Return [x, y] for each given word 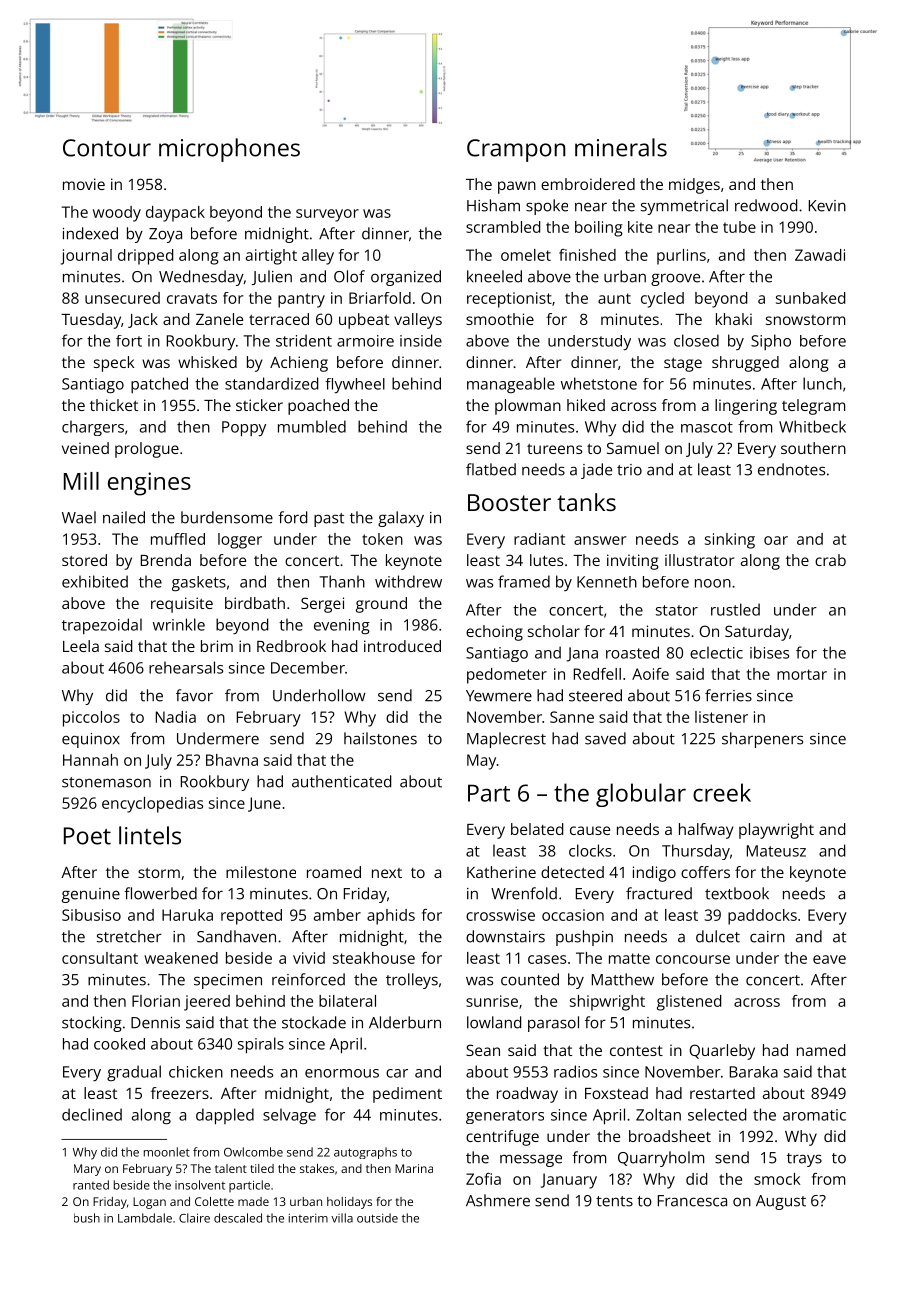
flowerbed [160, 893]
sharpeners [762, 740]
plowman [528, 407]
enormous [342, 1073]
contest [636, 1050]
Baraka [754, 1072]
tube [739, 227]
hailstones [380, 738]
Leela [81, 646]
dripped [145, 257]
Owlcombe [253, 1152]
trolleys [412, 981]
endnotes [791, 469]
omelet [526, 255]
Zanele [219, 319]
